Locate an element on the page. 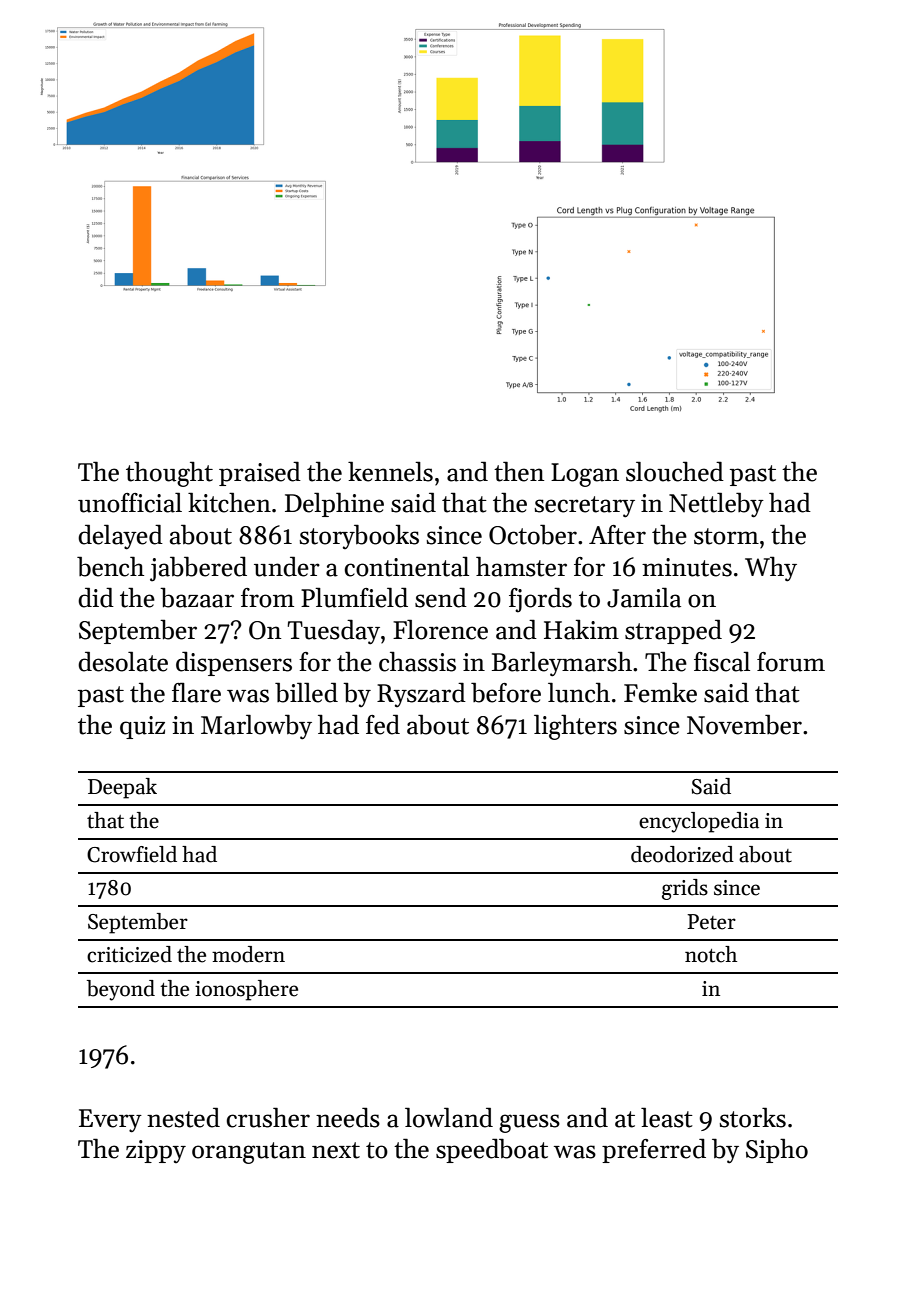  billed is located at coordinates (306, 692).
